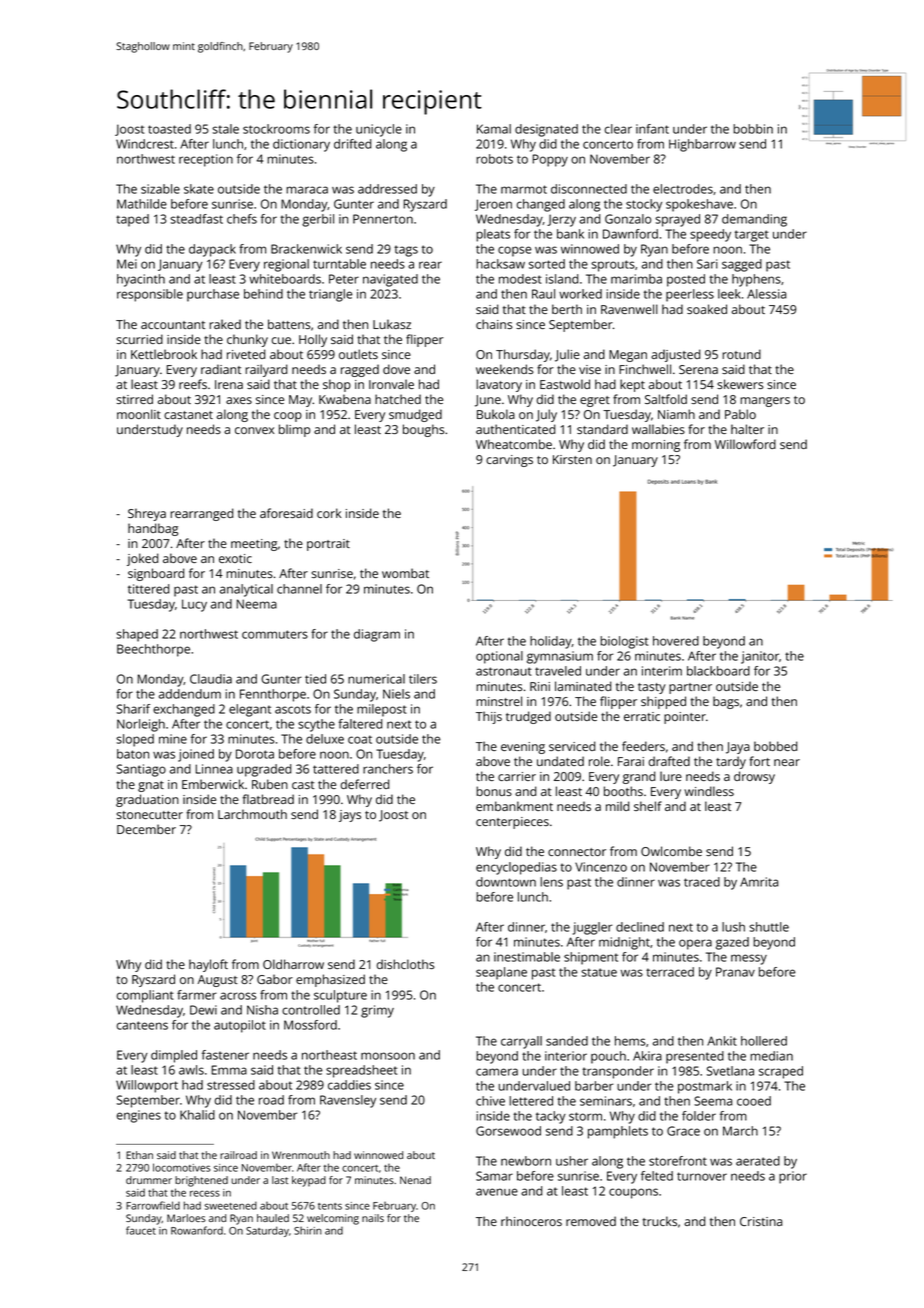 This screenshot has height=1308, width=924. What do you see at coordinates (373, 1218) in the screenshot?
I see `nails` at bounding box center [373, 1218].
